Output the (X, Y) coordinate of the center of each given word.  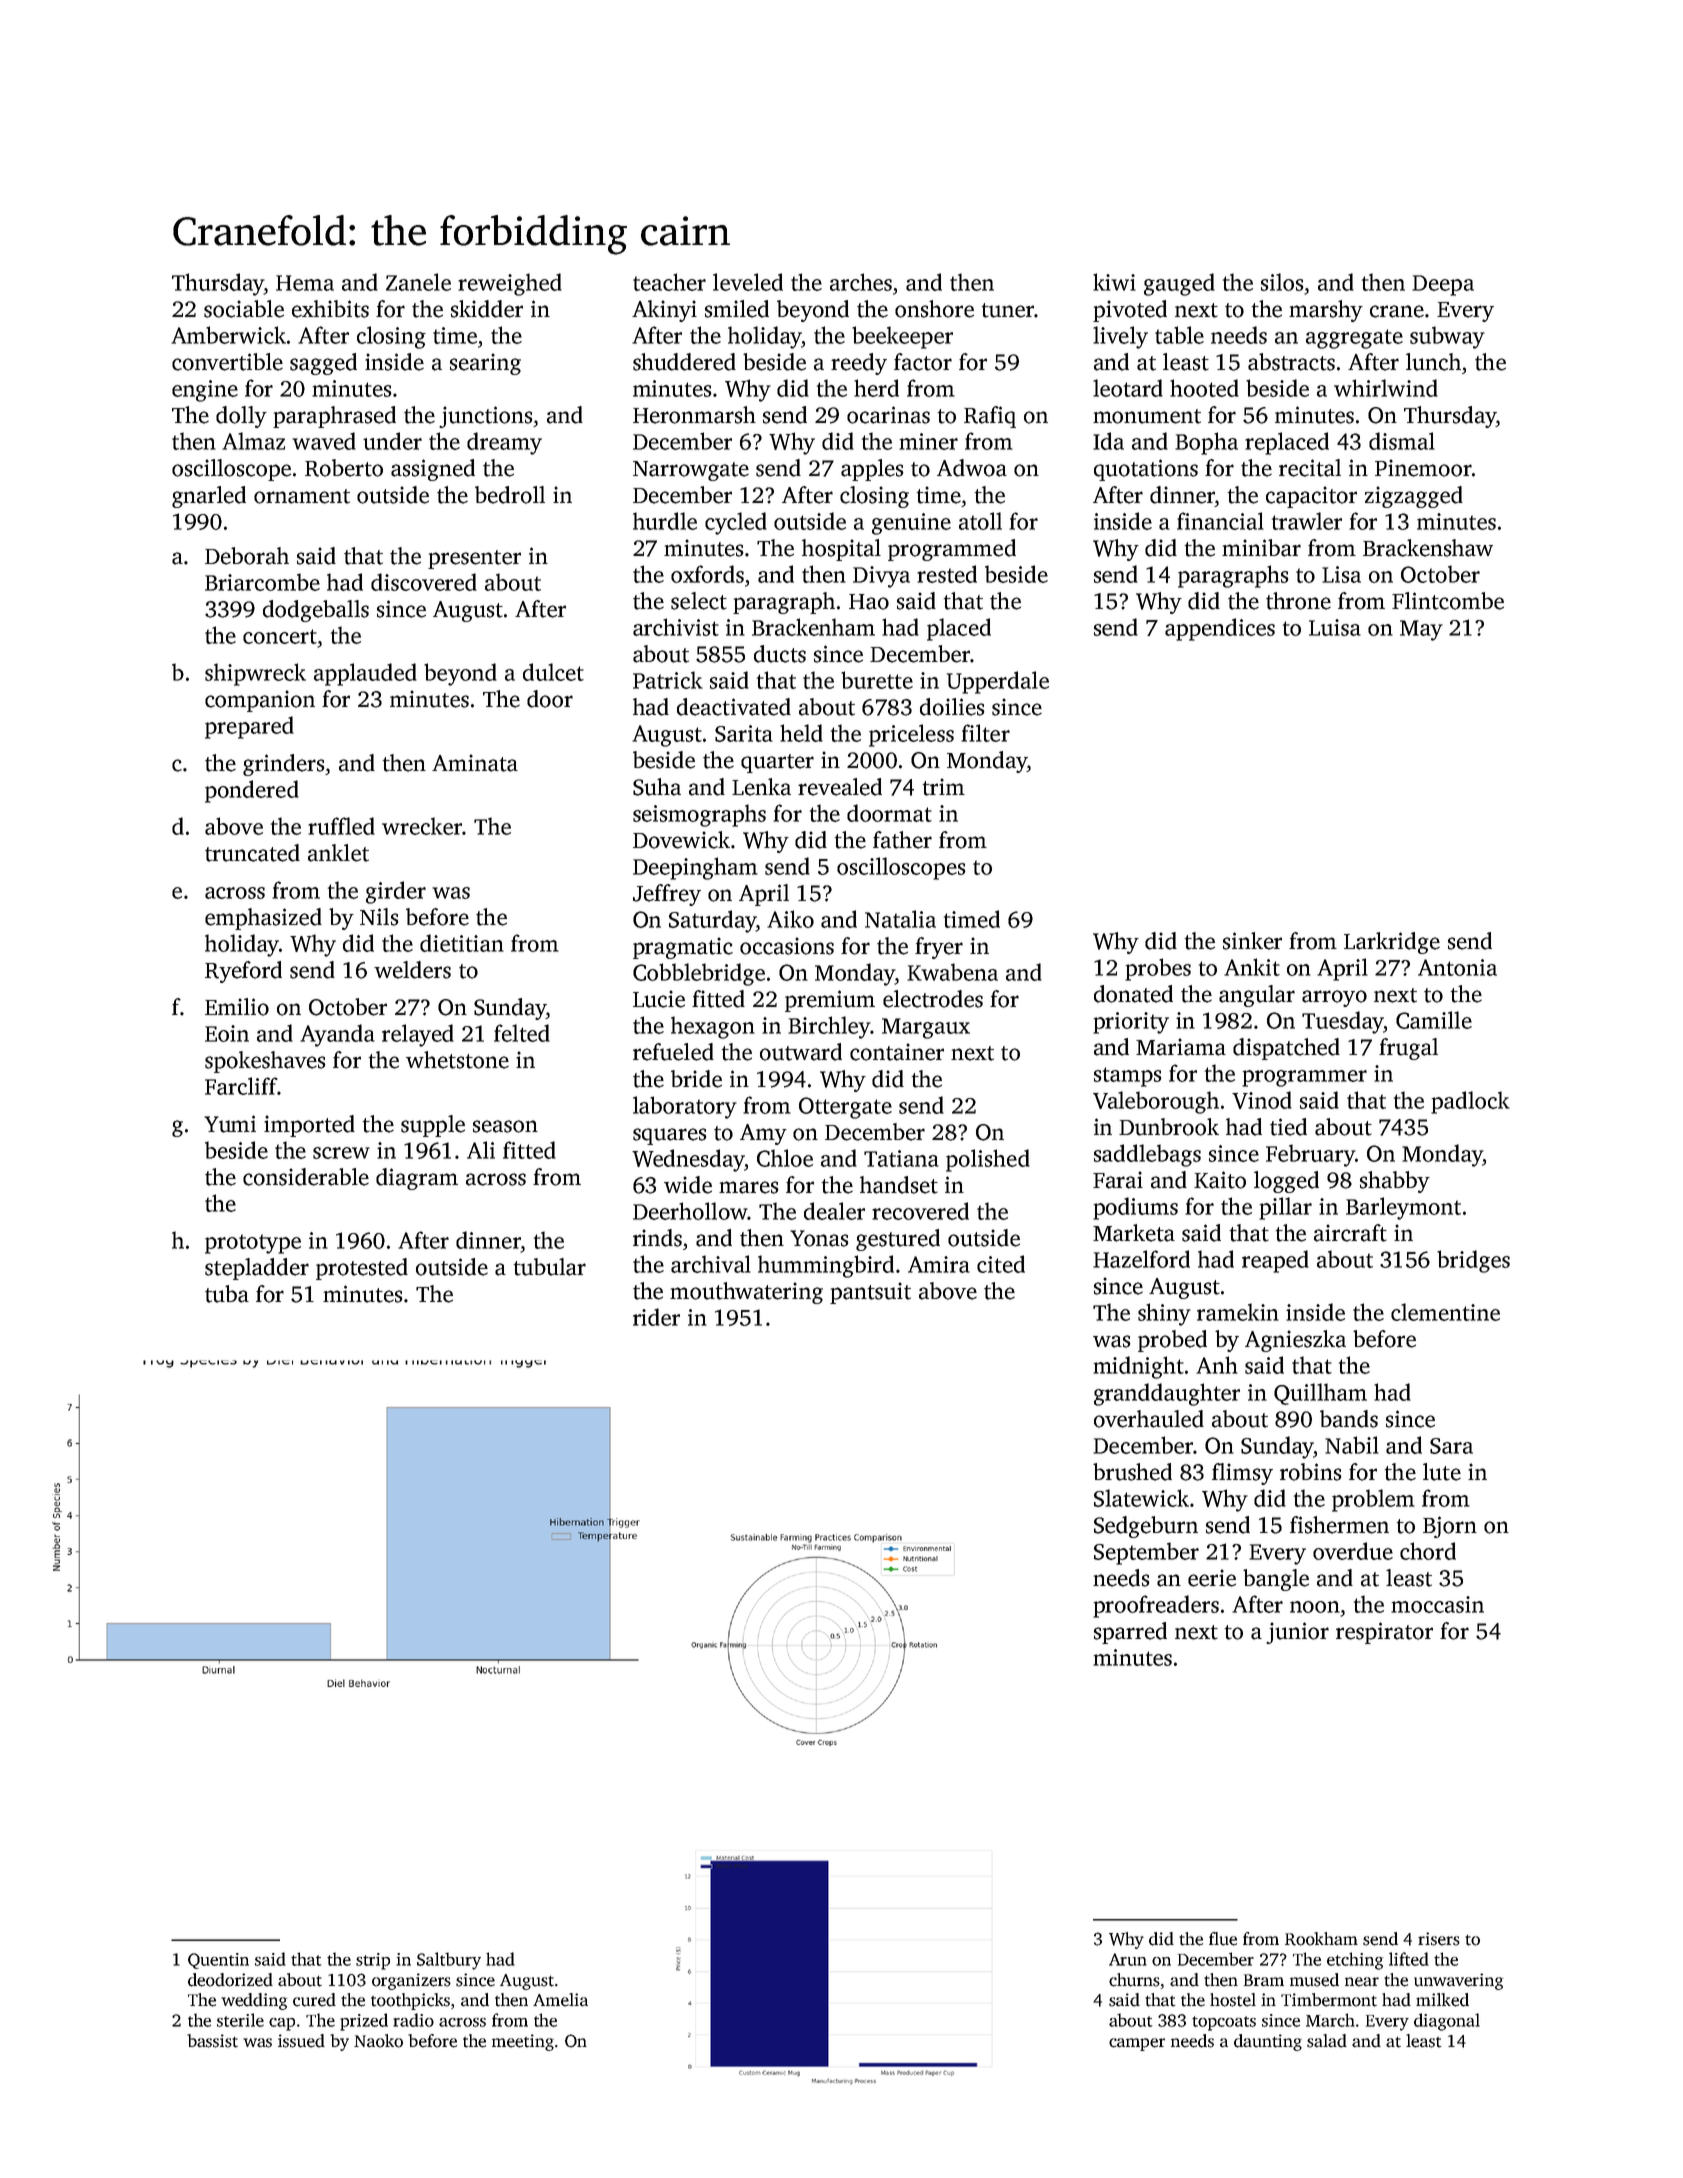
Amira (939, 1264)
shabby (1395, 1182)
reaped (1275, 1261)
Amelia (560, 2000)
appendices (1220, 629)
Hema (305, 283)
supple (433, 1126)
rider (656, 1317)
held (801, 733)
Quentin (218, 1961)
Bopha (1206, 443)
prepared (249, 727)
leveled (748, 282)
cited (1001, 1264)
